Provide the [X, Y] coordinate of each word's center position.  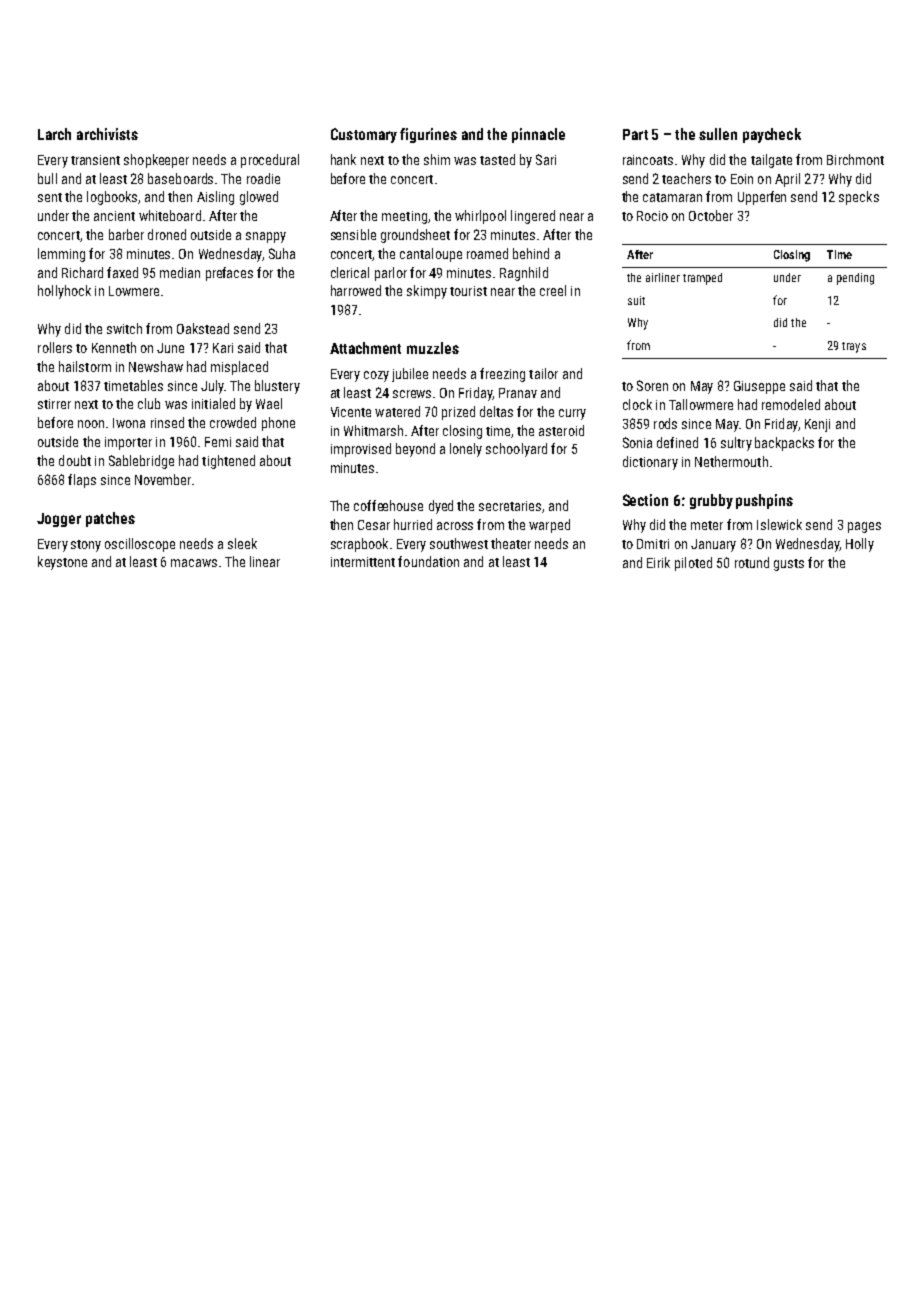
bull [47, 178]
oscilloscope [140, 545]
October [711, 215]
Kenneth [114, 347]
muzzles [433, 348]
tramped [702, 279]
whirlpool [480, 217]
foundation [428, 561]
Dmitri [653, 544]
